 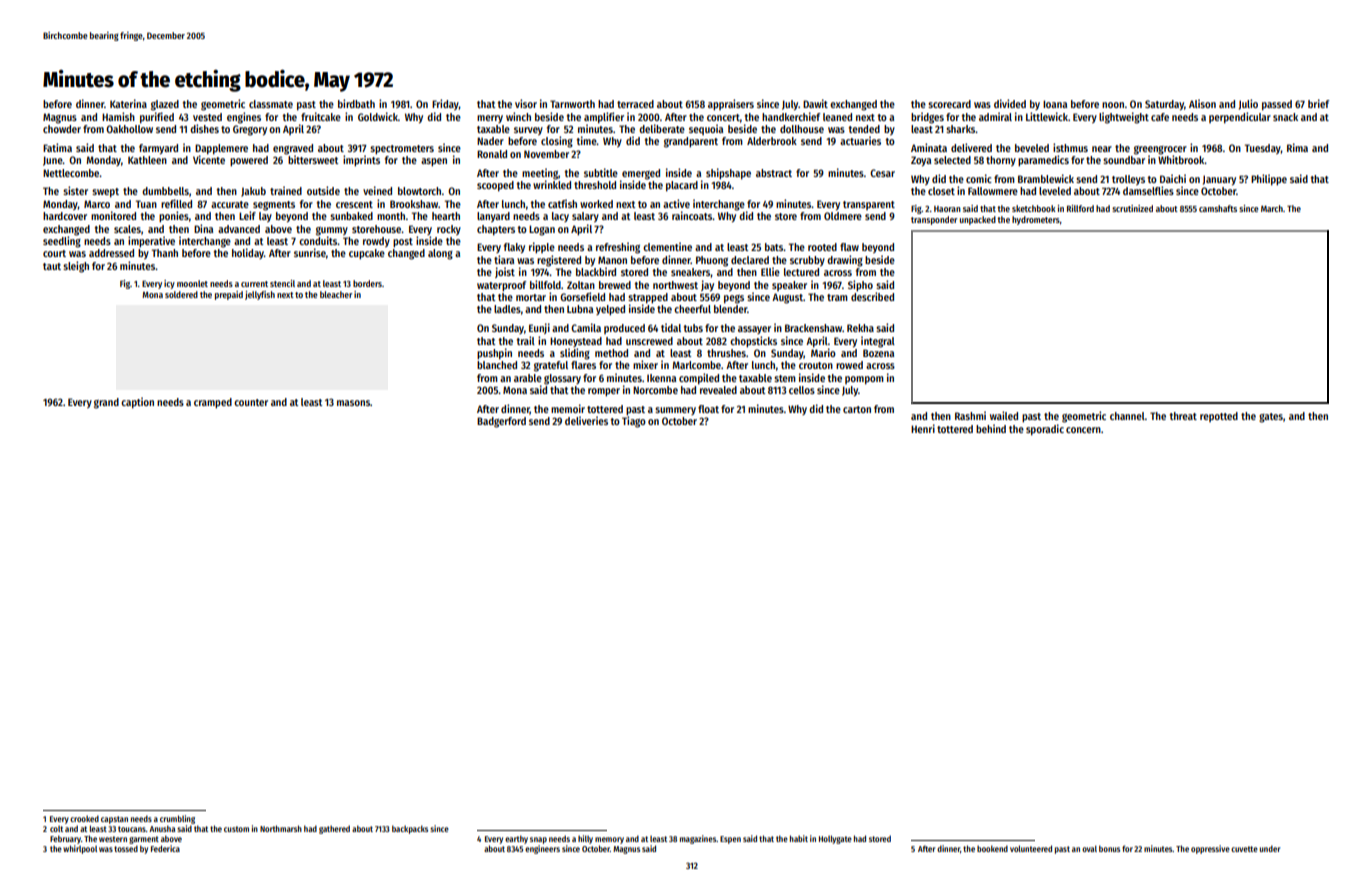 What do you see at coordinates (872, 296) in the screenshot?
I see `described` at bounding box center [872, 296].
